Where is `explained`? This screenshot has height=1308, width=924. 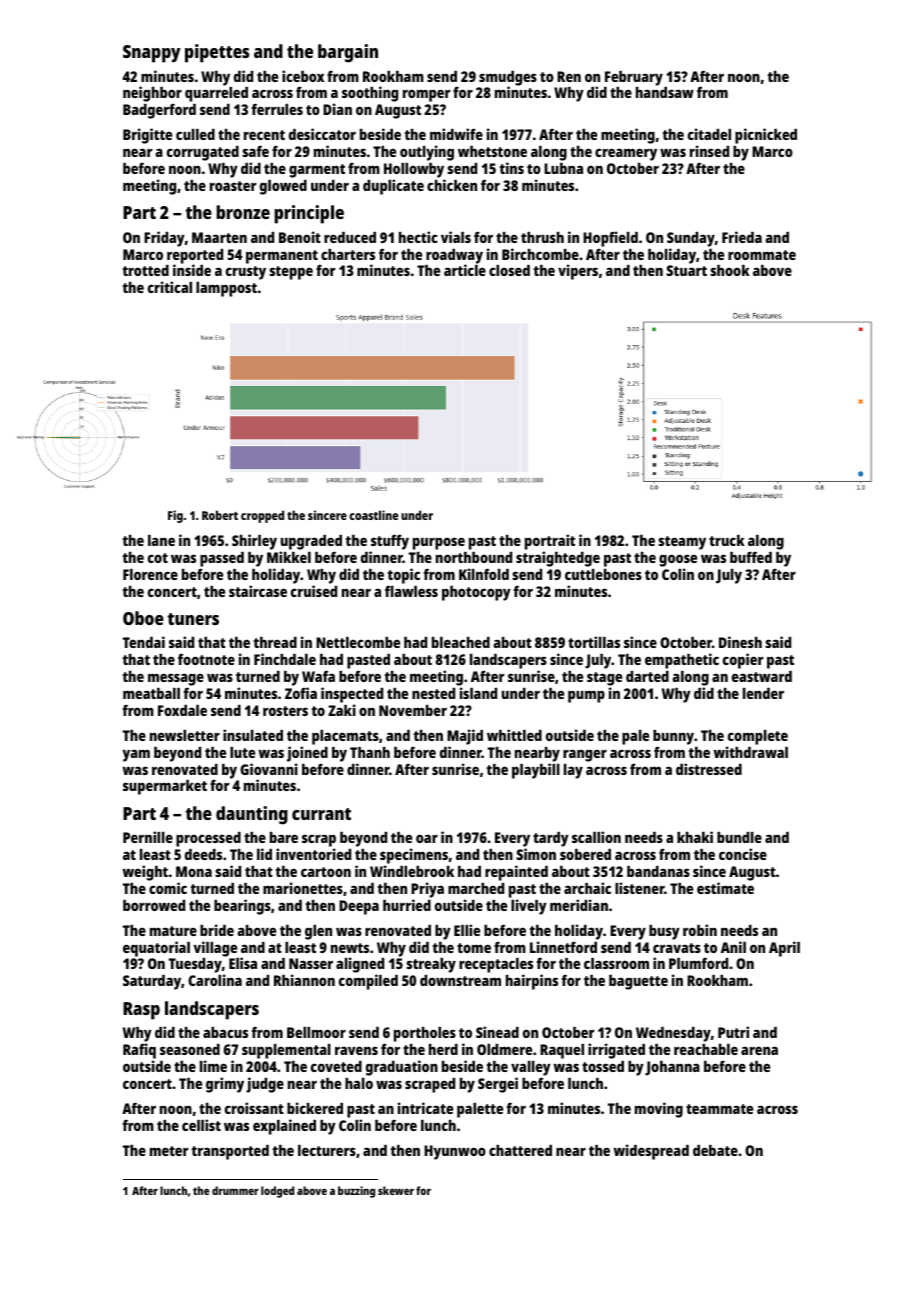 explained is located at coordinates (284, 1127).
